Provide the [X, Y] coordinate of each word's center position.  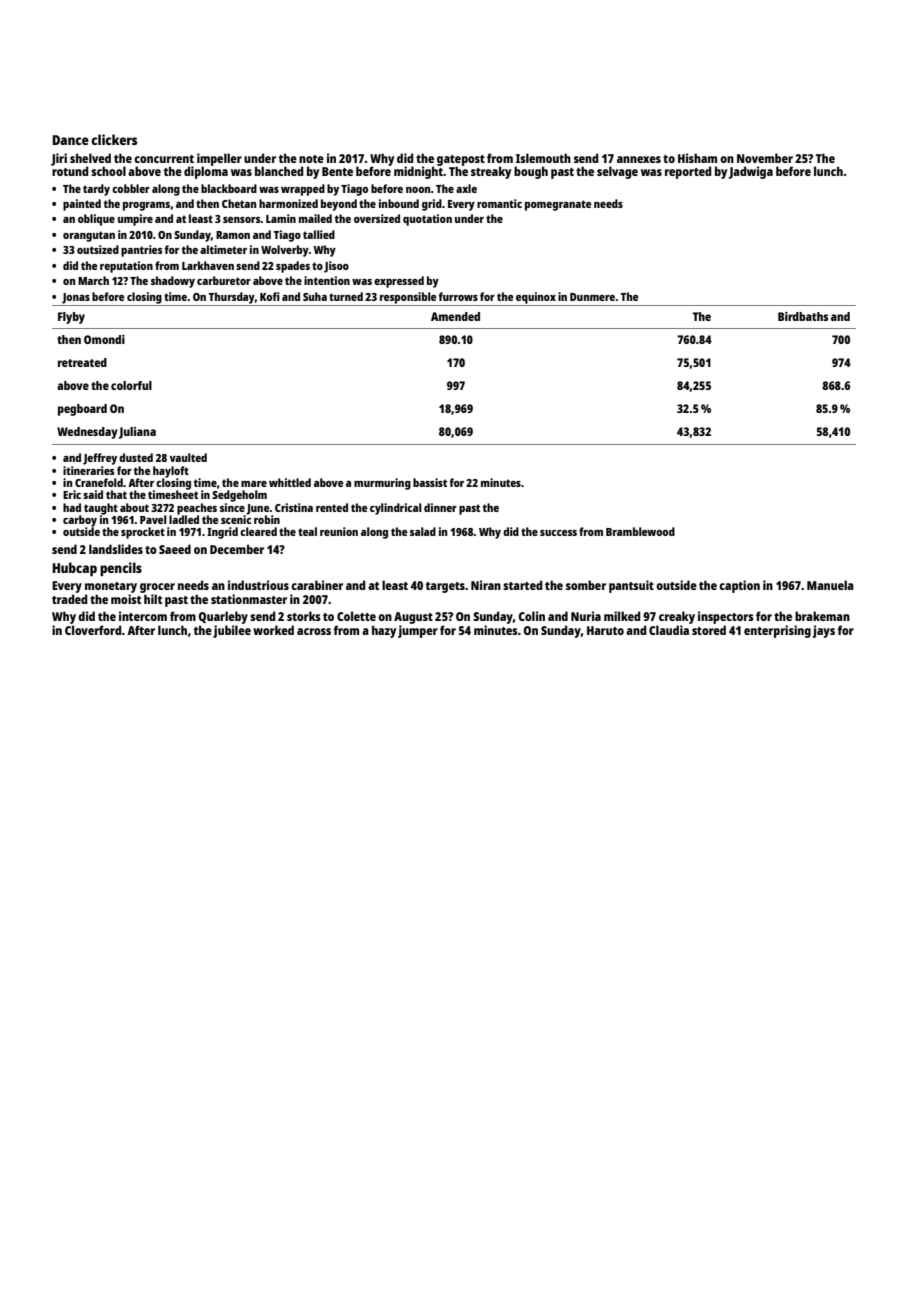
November [765, 158]
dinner [440, 507]
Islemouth [543, 158]
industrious [258, 585]
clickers [114, 139]
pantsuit [631, 586]
